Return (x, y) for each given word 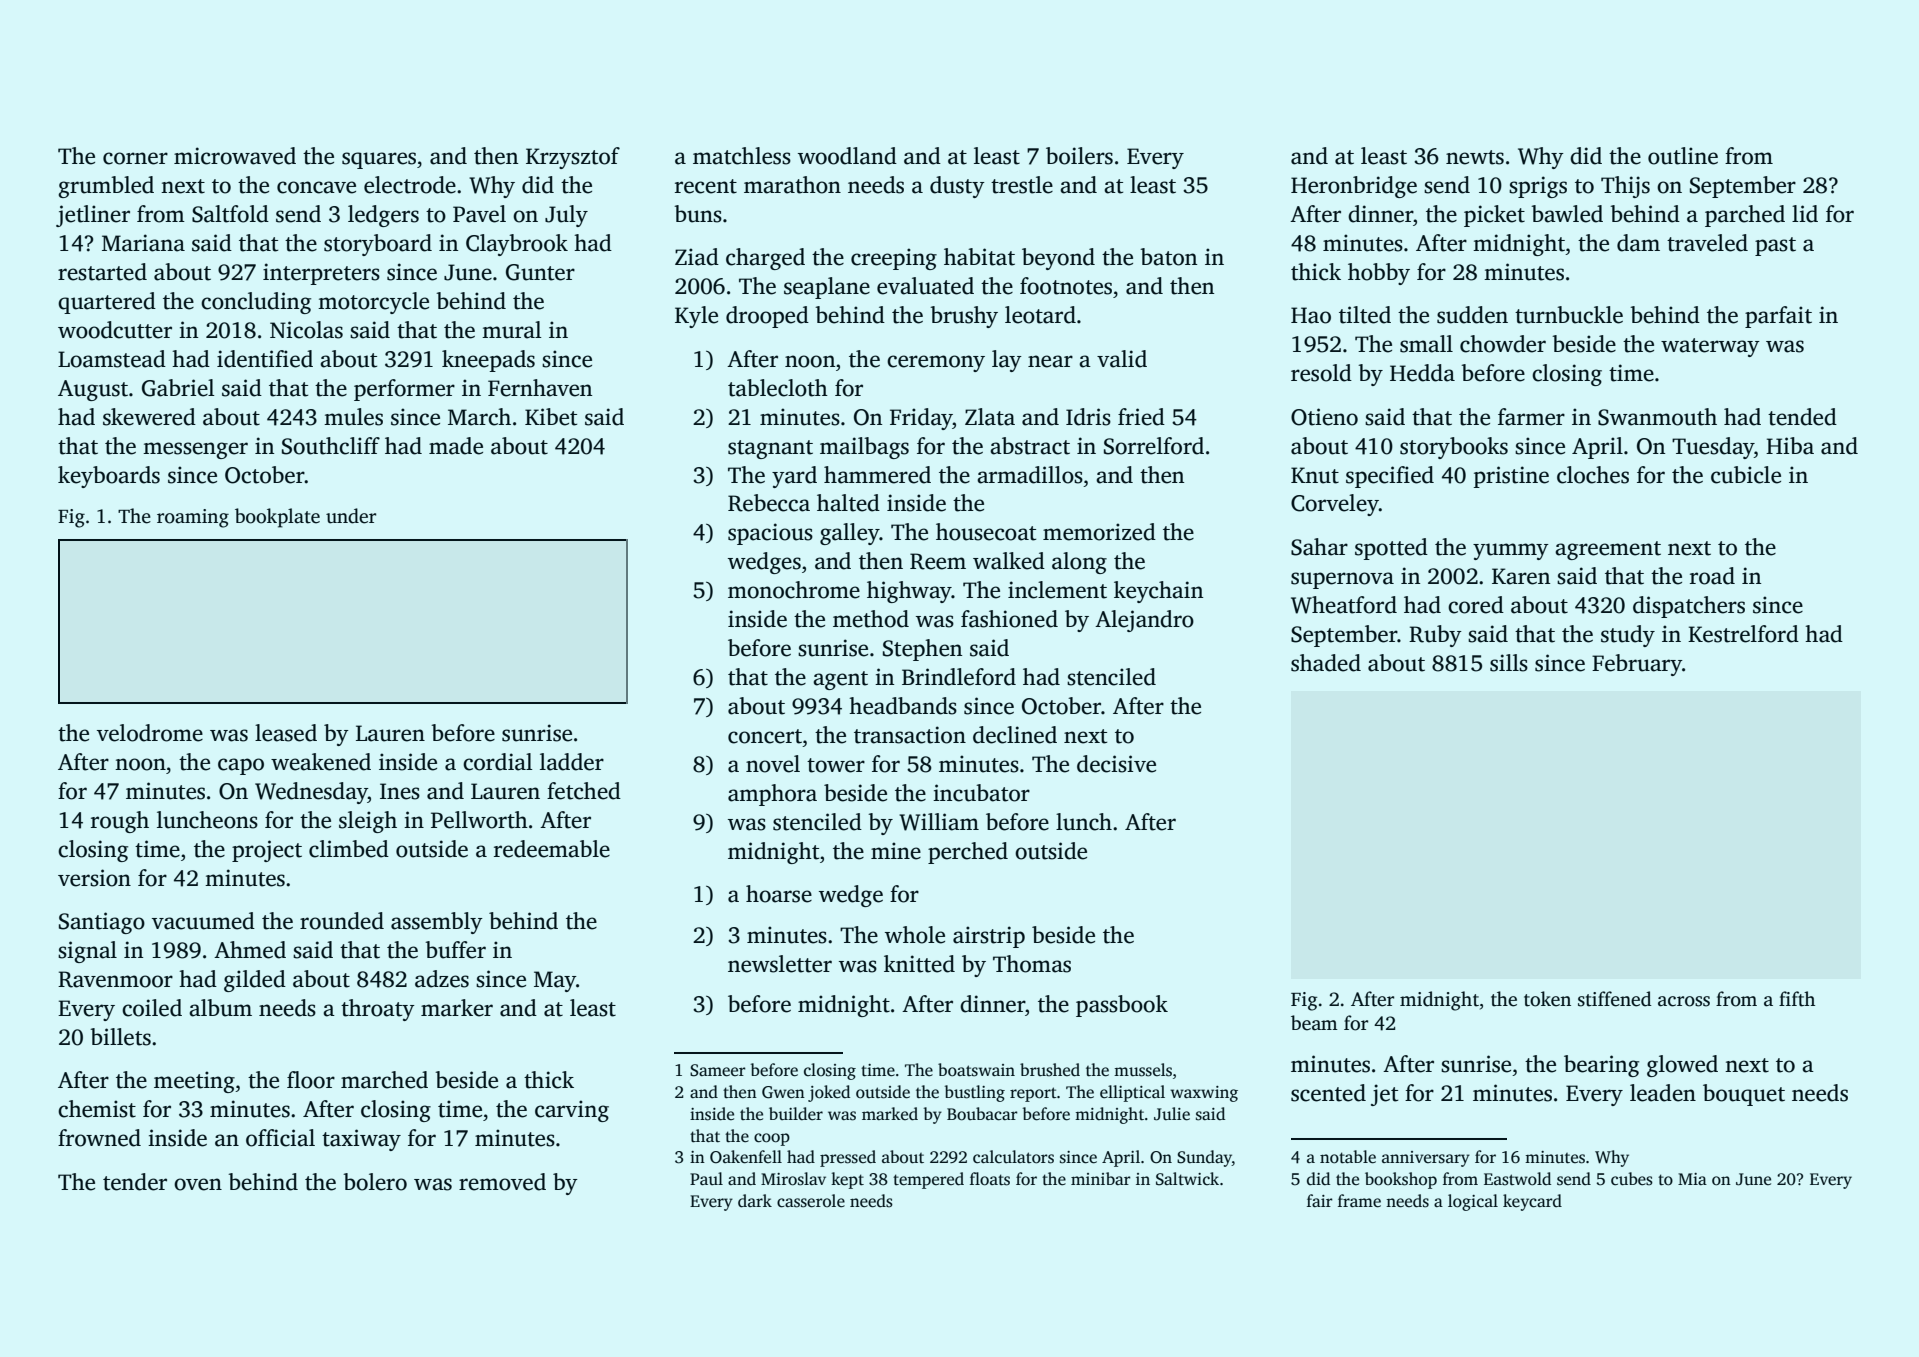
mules (353, 417)
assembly (437, 923)
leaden (1663, 1093)
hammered (877, 475)
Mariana (143, 243)
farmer (1531, 417)
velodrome (150, 733)
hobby (1379, 274)
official (280, 1138)
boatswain (976, 1070)
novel (773, 764)
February (1637, 665)
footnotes (1066, 286)
